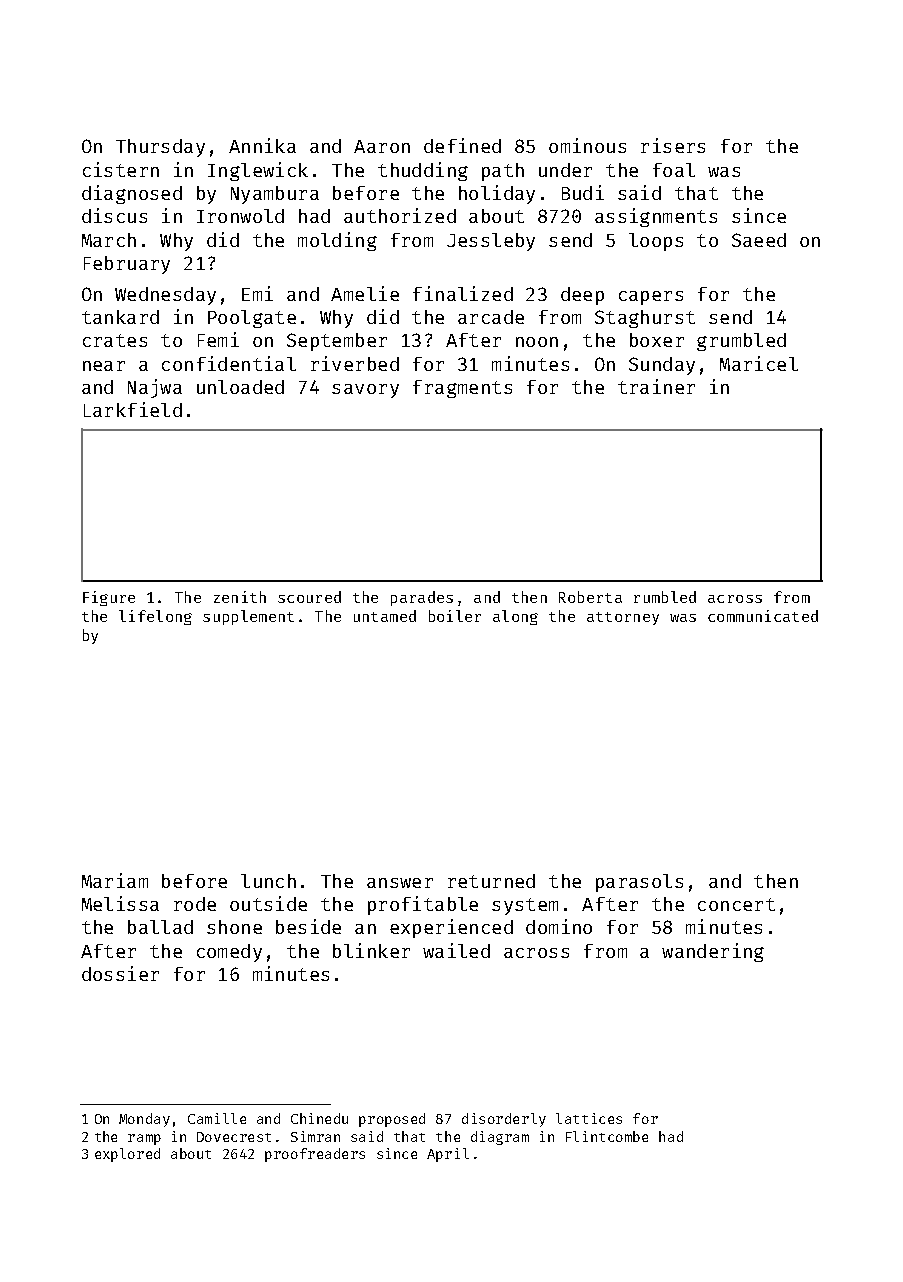 The image size is (903, 1282). What do you see at coordinates (109, 240) in the page?
I see `March` at bounding box center [109, 240].
